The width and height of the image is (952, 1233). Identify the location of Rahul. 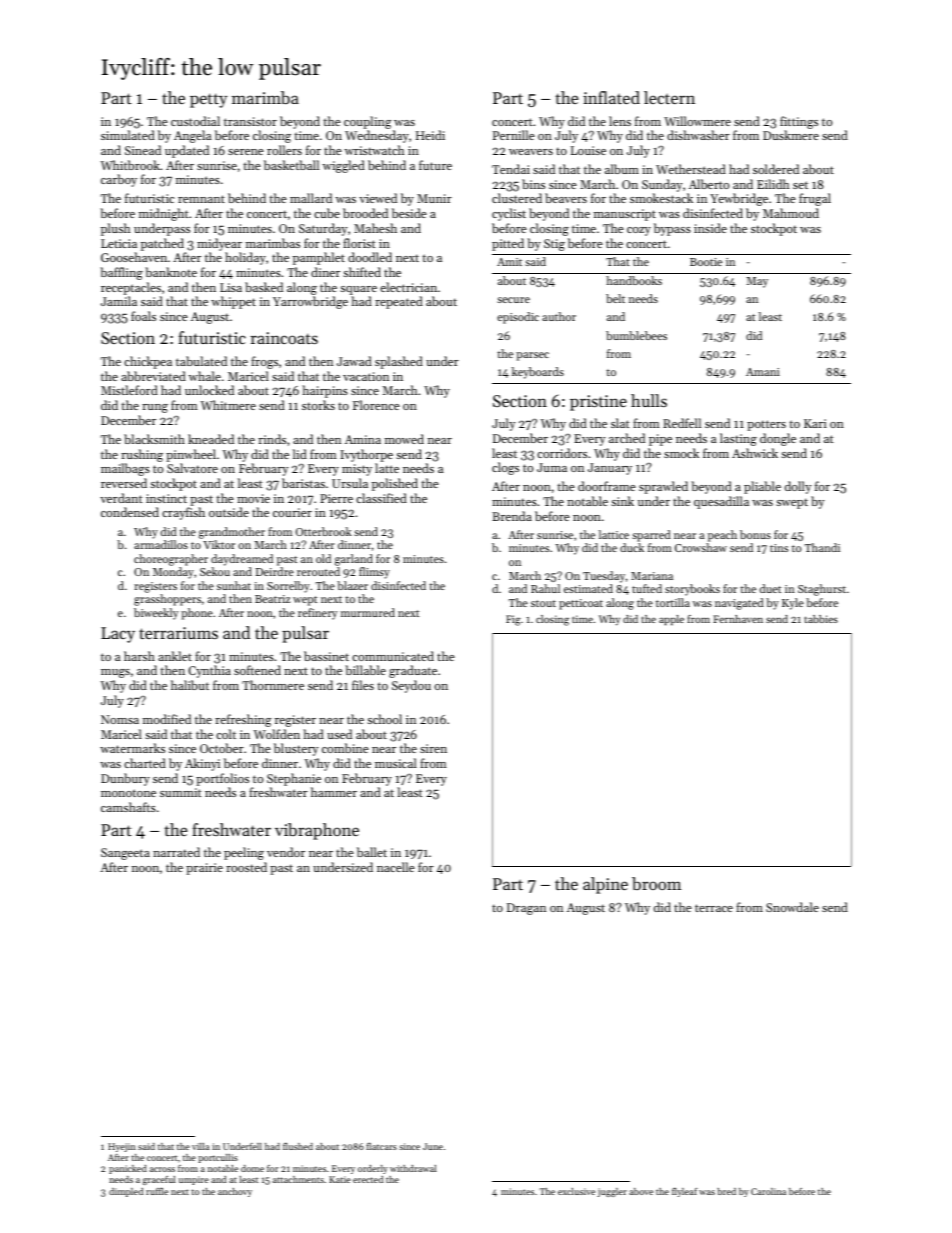
(545, 588).
